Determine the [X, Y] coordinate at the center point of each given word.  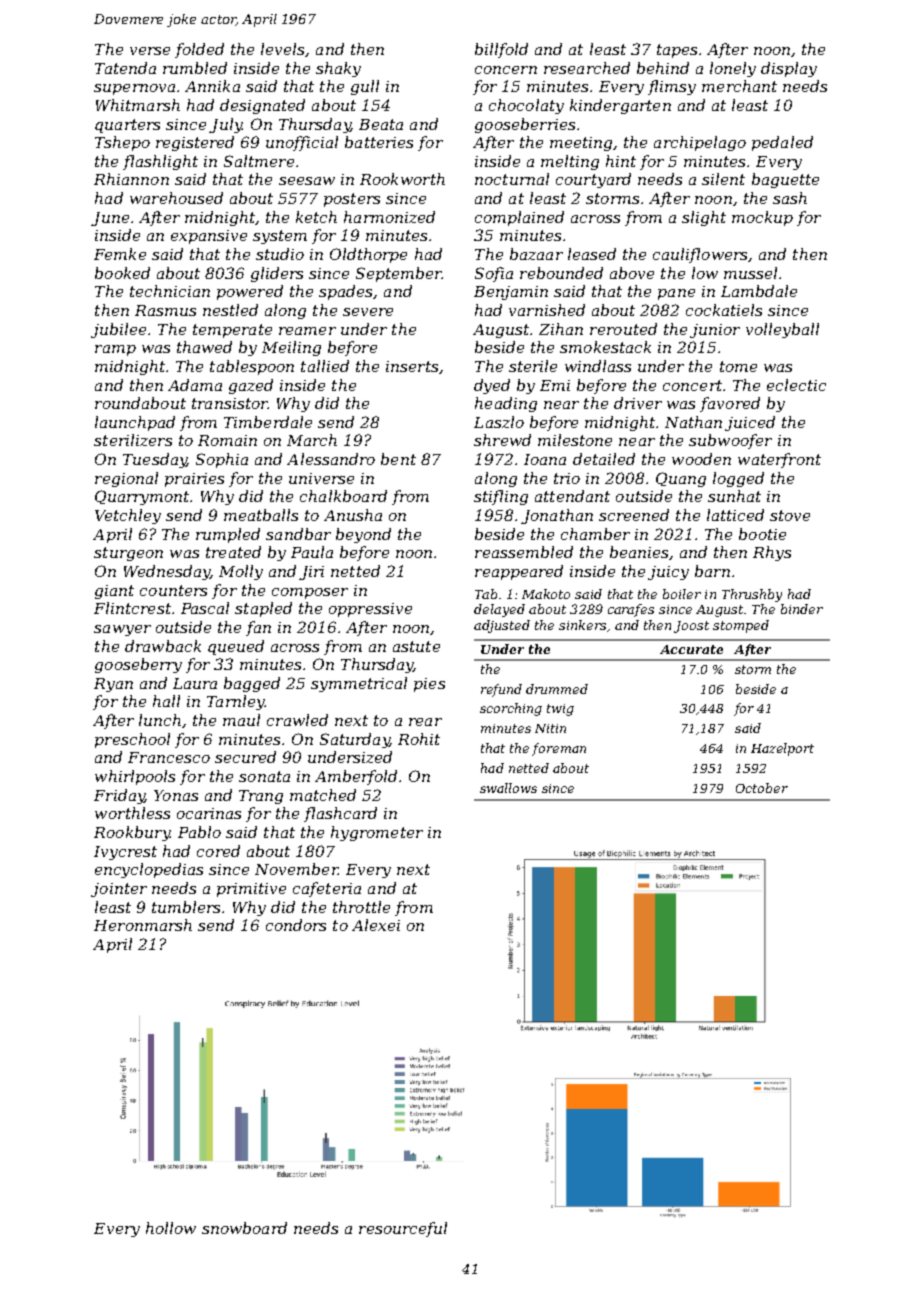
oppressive [370, 610]
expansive [209, 237]
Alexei [376, 925]
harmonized [389, 217]
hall [166, 701]
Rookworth [402, 179]
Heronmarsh [143, 925]
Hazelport [782, 749]
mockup [762, 218]
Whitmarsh [138, 105]
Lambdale [759, 291]
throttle [361, 907]
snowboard [244, 1228]
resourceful [403, 1229]
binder [802, 609]
